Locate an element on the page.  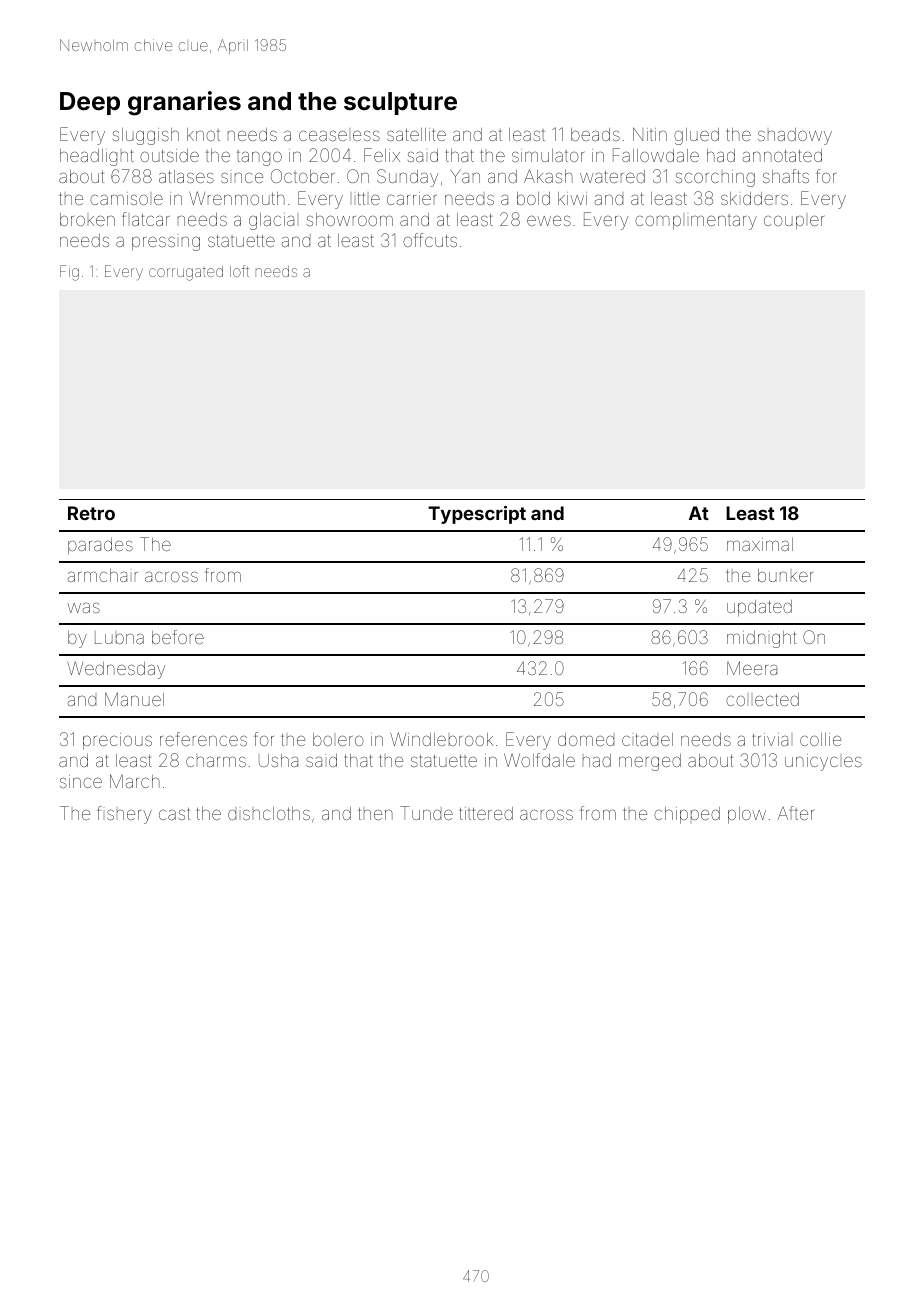
Typescript is located at coordinates (477, 515).
